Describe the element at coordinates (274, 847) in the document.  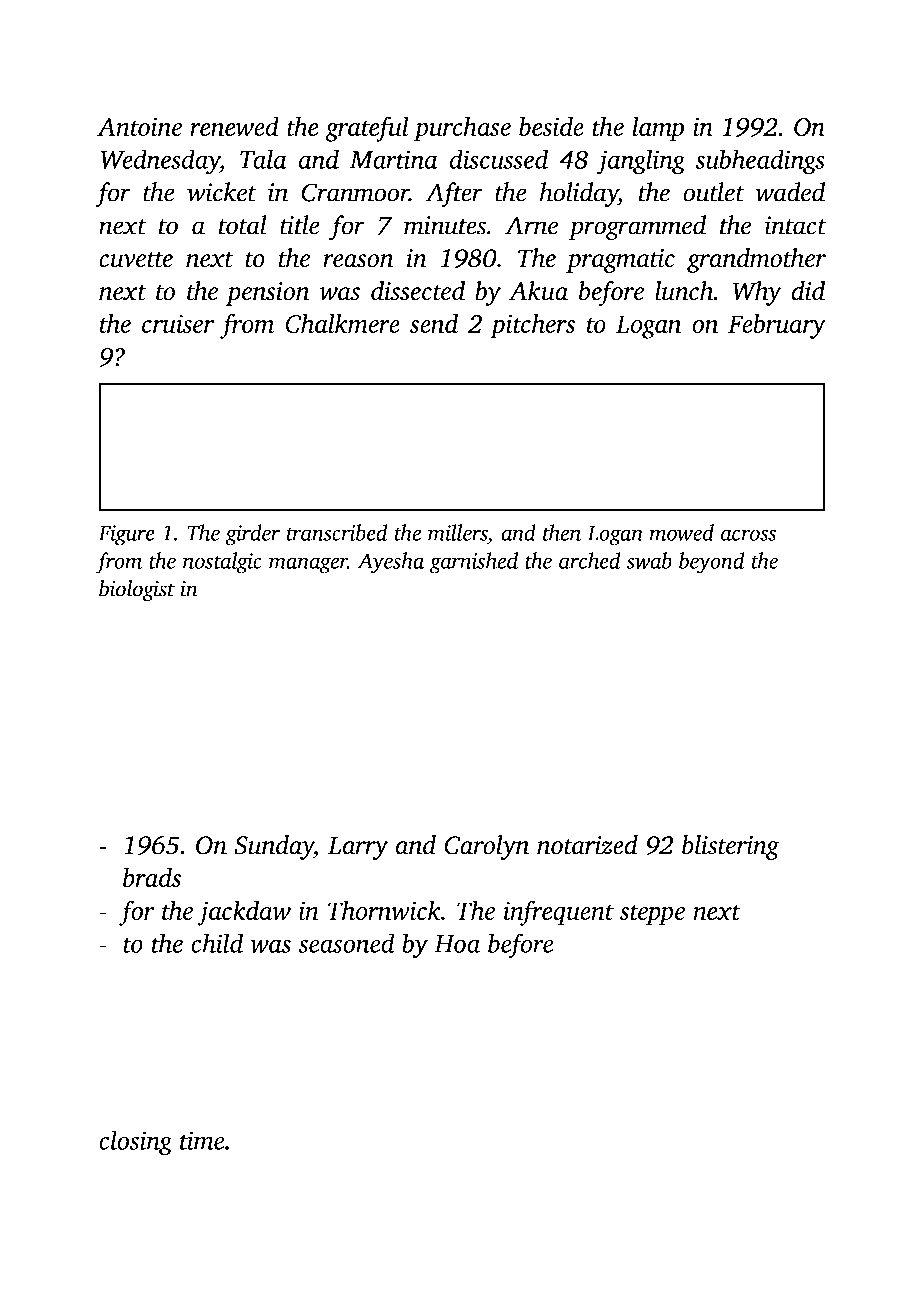
I see `Sunday` at that location.
